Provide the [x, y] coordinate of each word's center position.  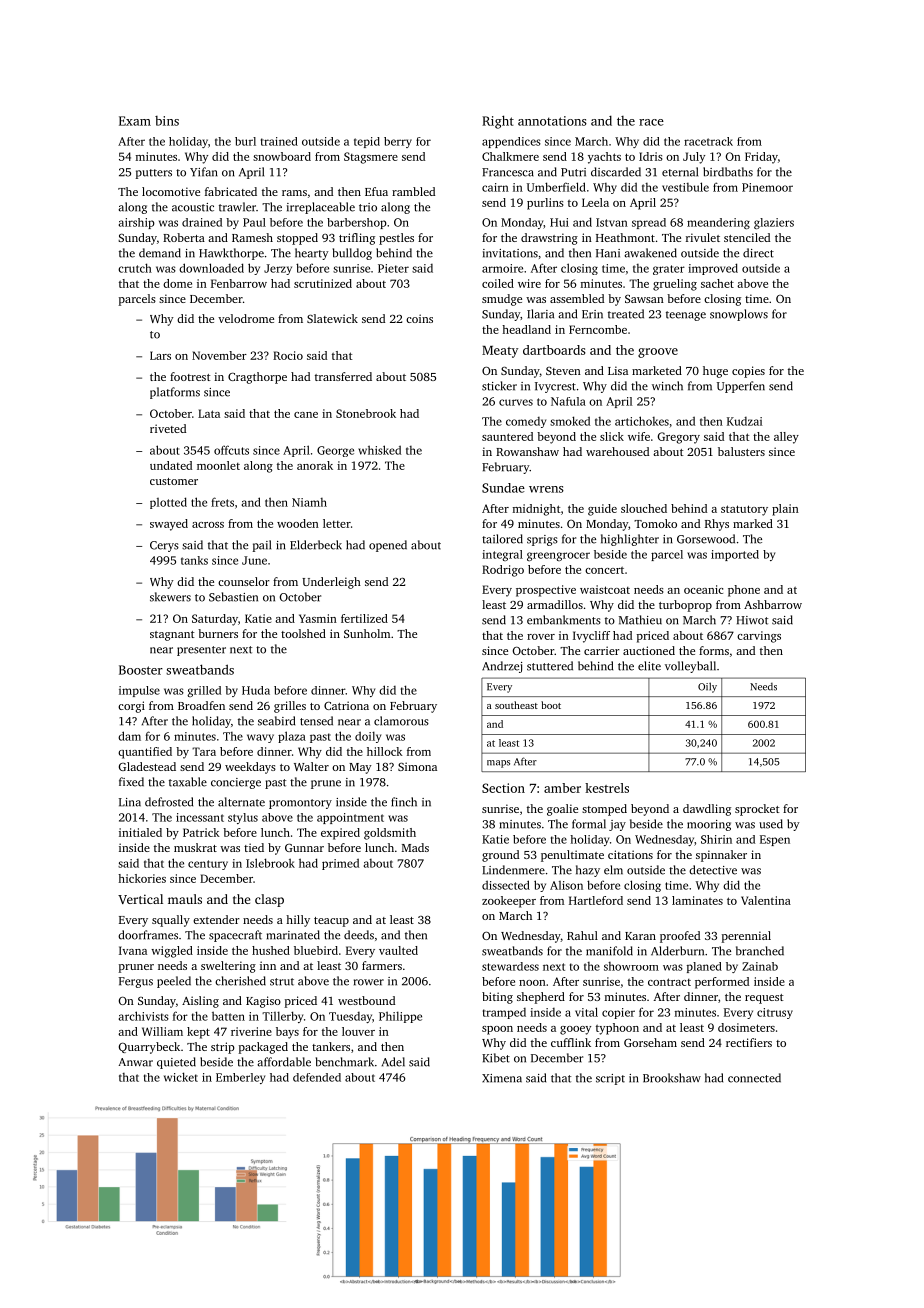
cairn [495, 187]
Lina [130, 802]
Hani [608, 253]
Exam [135, 121]
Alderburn [677, 951]
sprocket [757, 810]
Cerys [164, 546]
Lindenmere [513, 870]
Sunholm [367, 633]
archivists [144, 1016]
